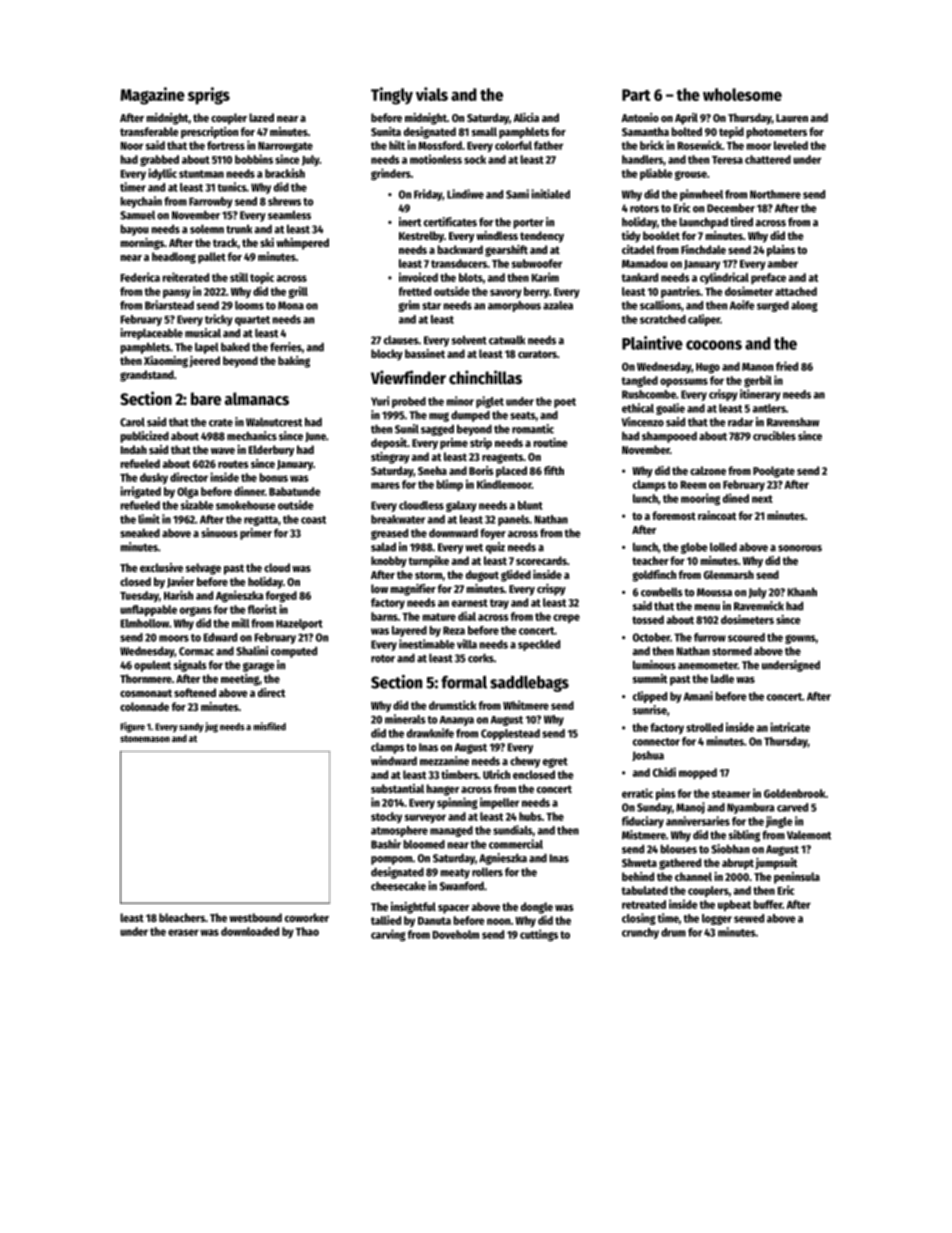 This screenshot has height=1233, width=952. What do you see at coordinates (432, 94) in the screenshot?
I see `vials` at bounding box center [432, 94].
